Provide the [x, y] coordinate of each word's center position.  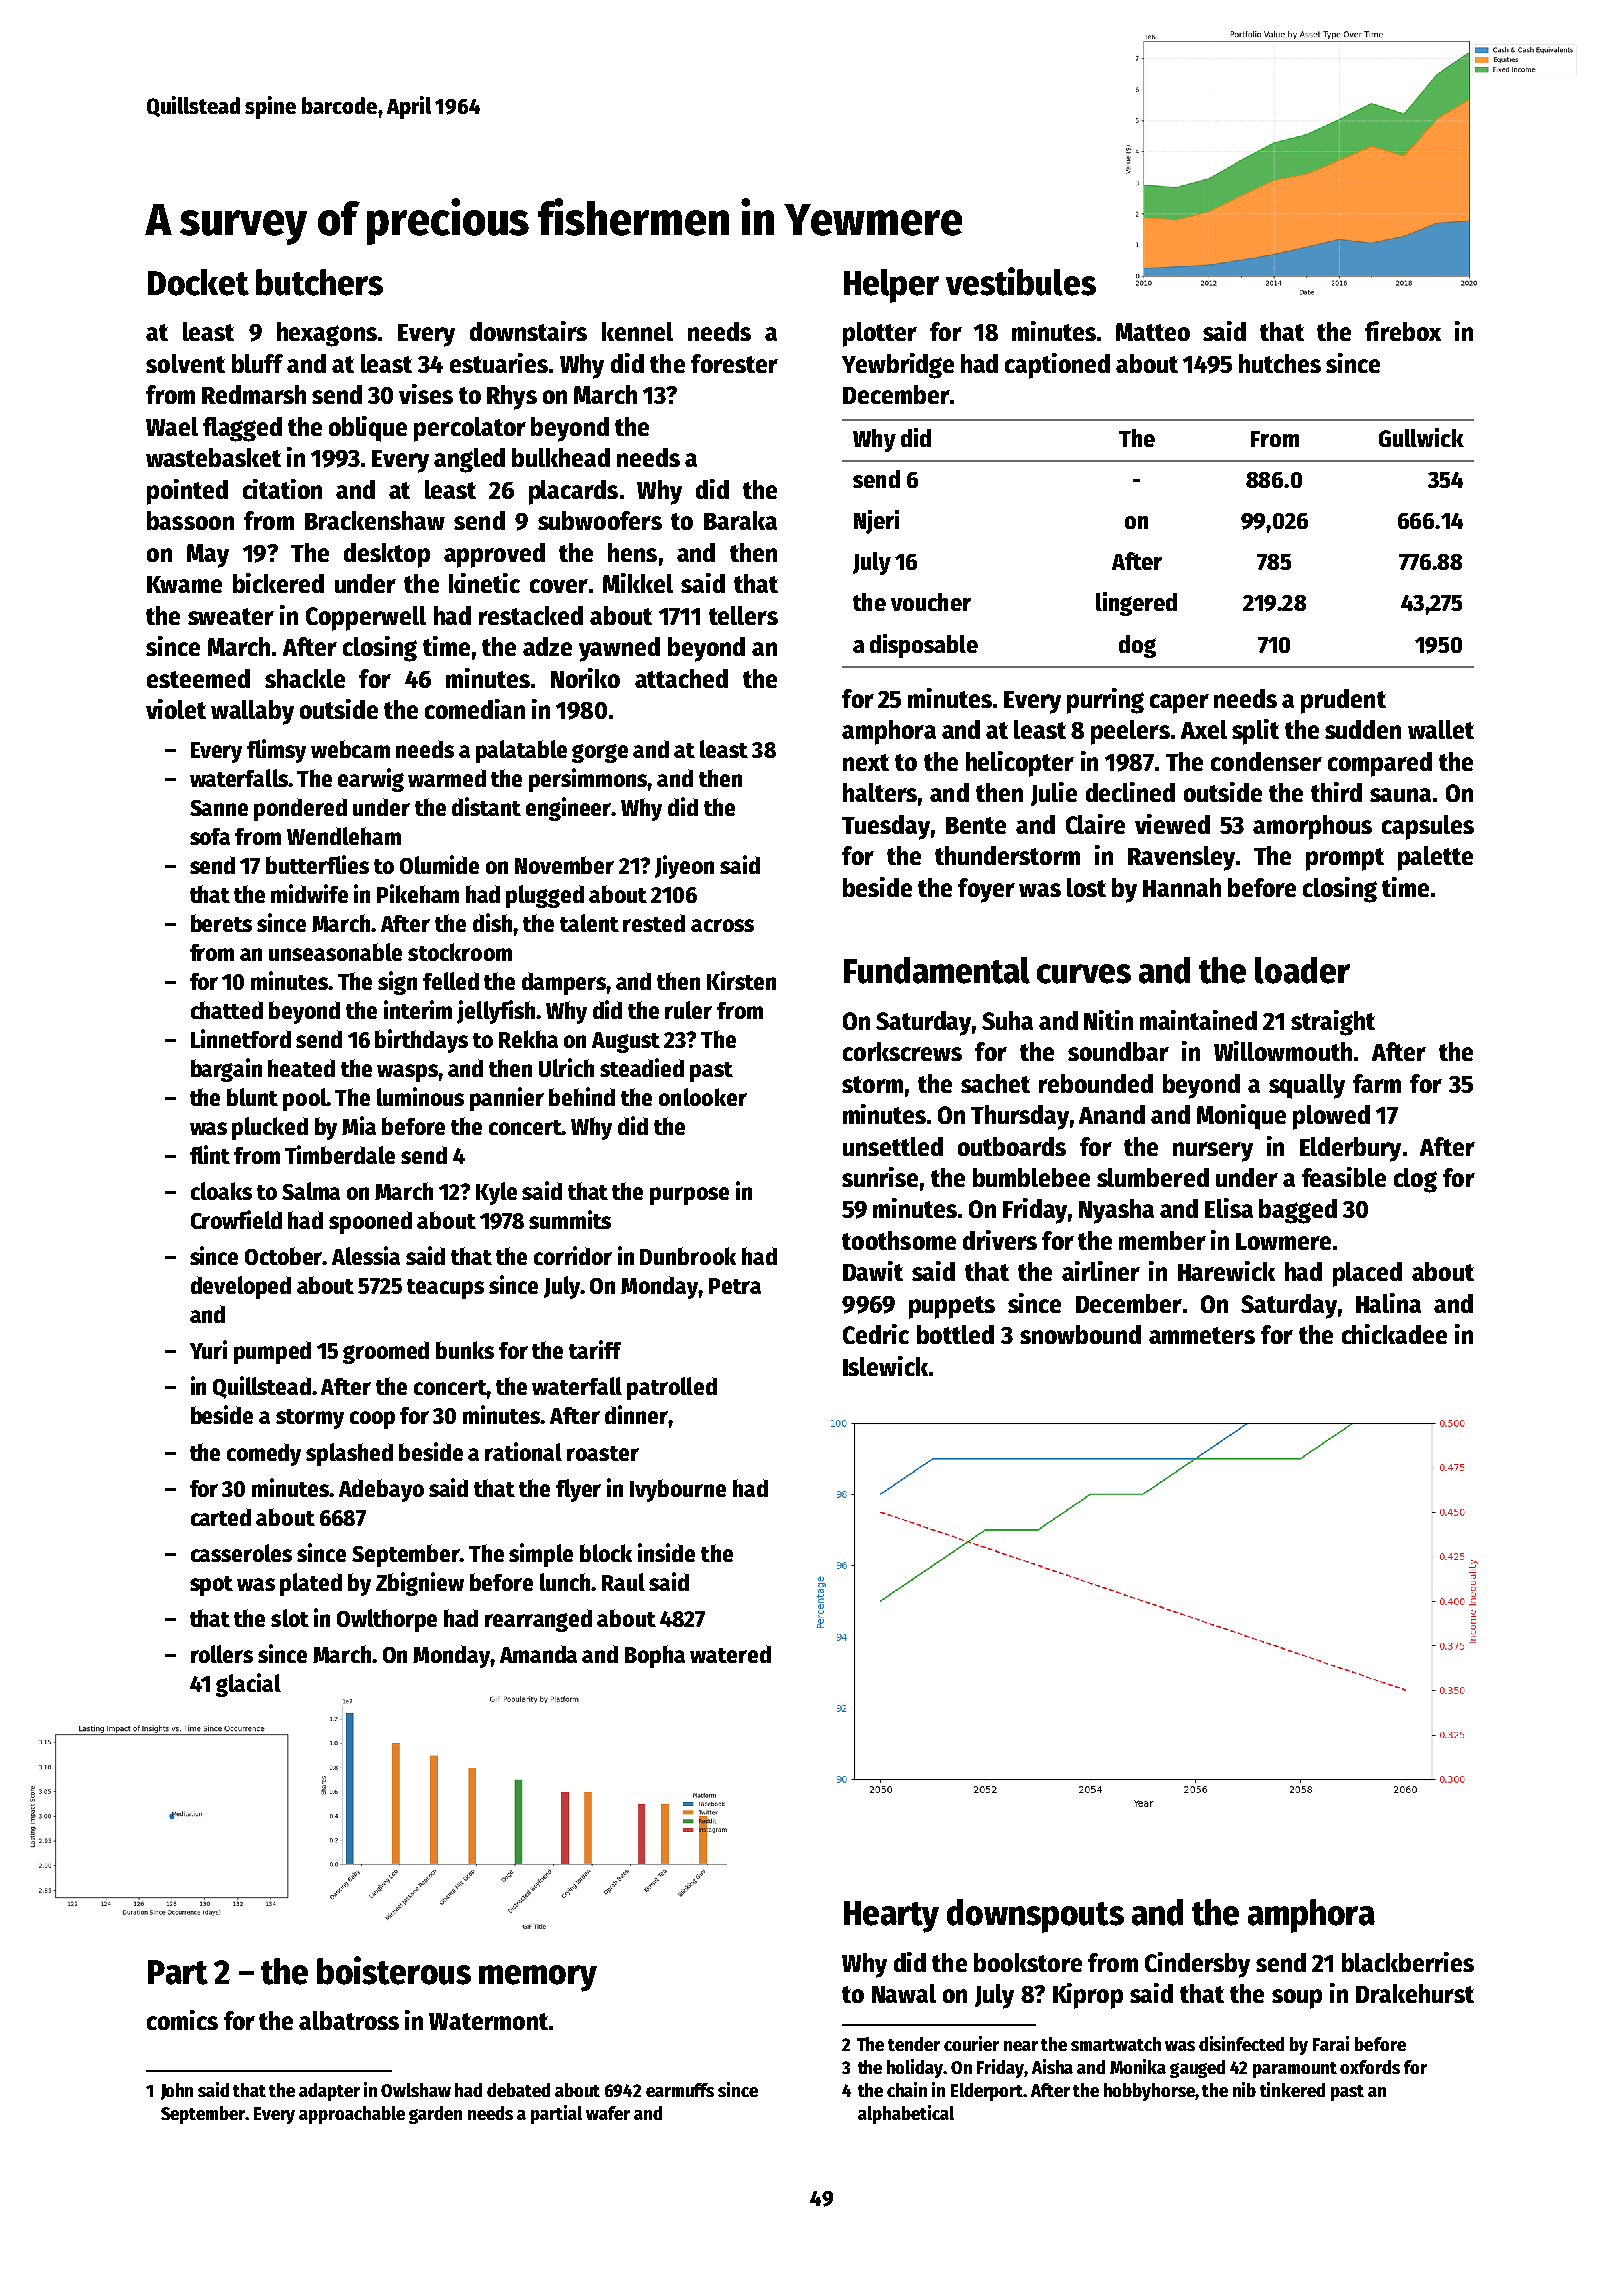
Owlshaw [416, 2090]
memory [538, 1978]
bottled [955, 1334]
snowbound [1080, 1334]
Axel [1204, 729]
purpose [689, 1196]
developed [241, 1287]
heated [301, 1068]
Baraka [740, 520]
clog [1415, 1180]
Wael [172, 426]
